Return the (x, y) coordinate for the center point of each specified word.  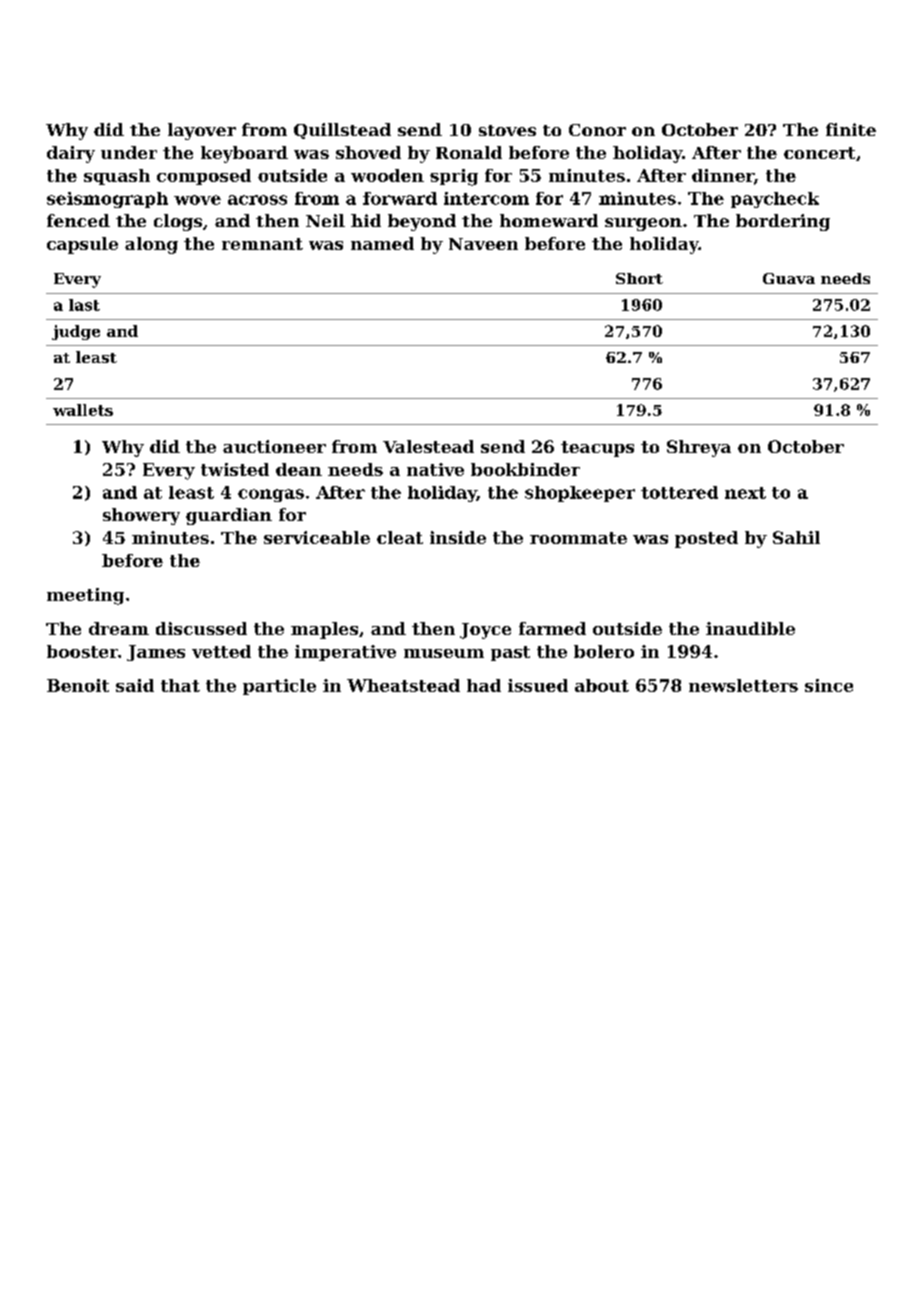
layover (202, 131)
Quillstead (342, 131)
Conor (597, 130)
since (829, 685)
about (602, 685)
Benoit (78, 685)
